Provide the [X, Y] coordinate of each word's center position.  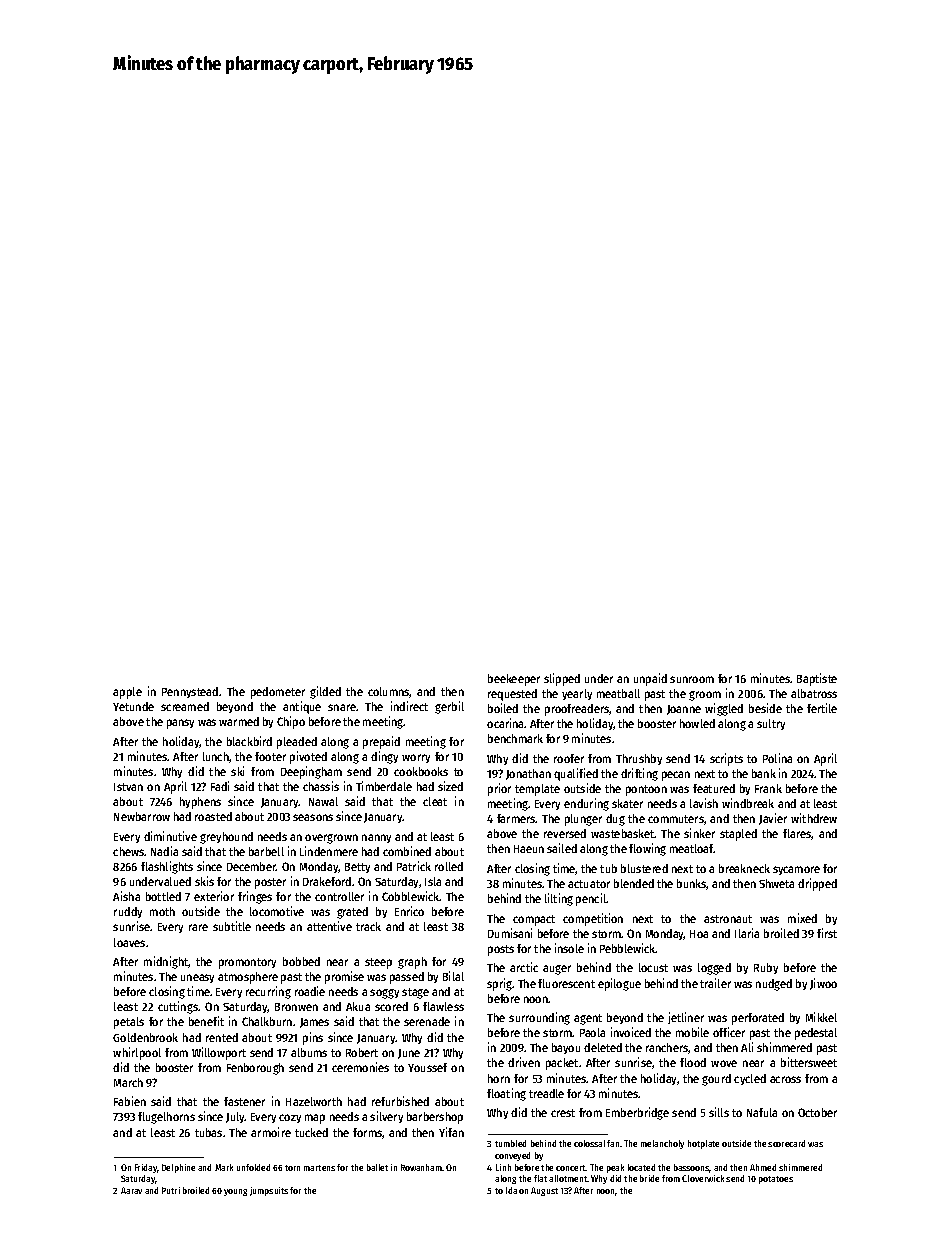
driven [524, 1062]
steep [378, 963]
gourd [716, 1080]
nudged [774, 985]
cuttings [178, 1007]
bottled [163, 896]
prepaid [381, 742]
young [235, 1192]
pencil [591, 899]
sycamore [796, 870]
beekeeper [514, 680]
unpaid [650, 679]
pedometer [278, 693]
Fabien [130, 1101]
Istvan [128, 787]
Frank [768, 788]
